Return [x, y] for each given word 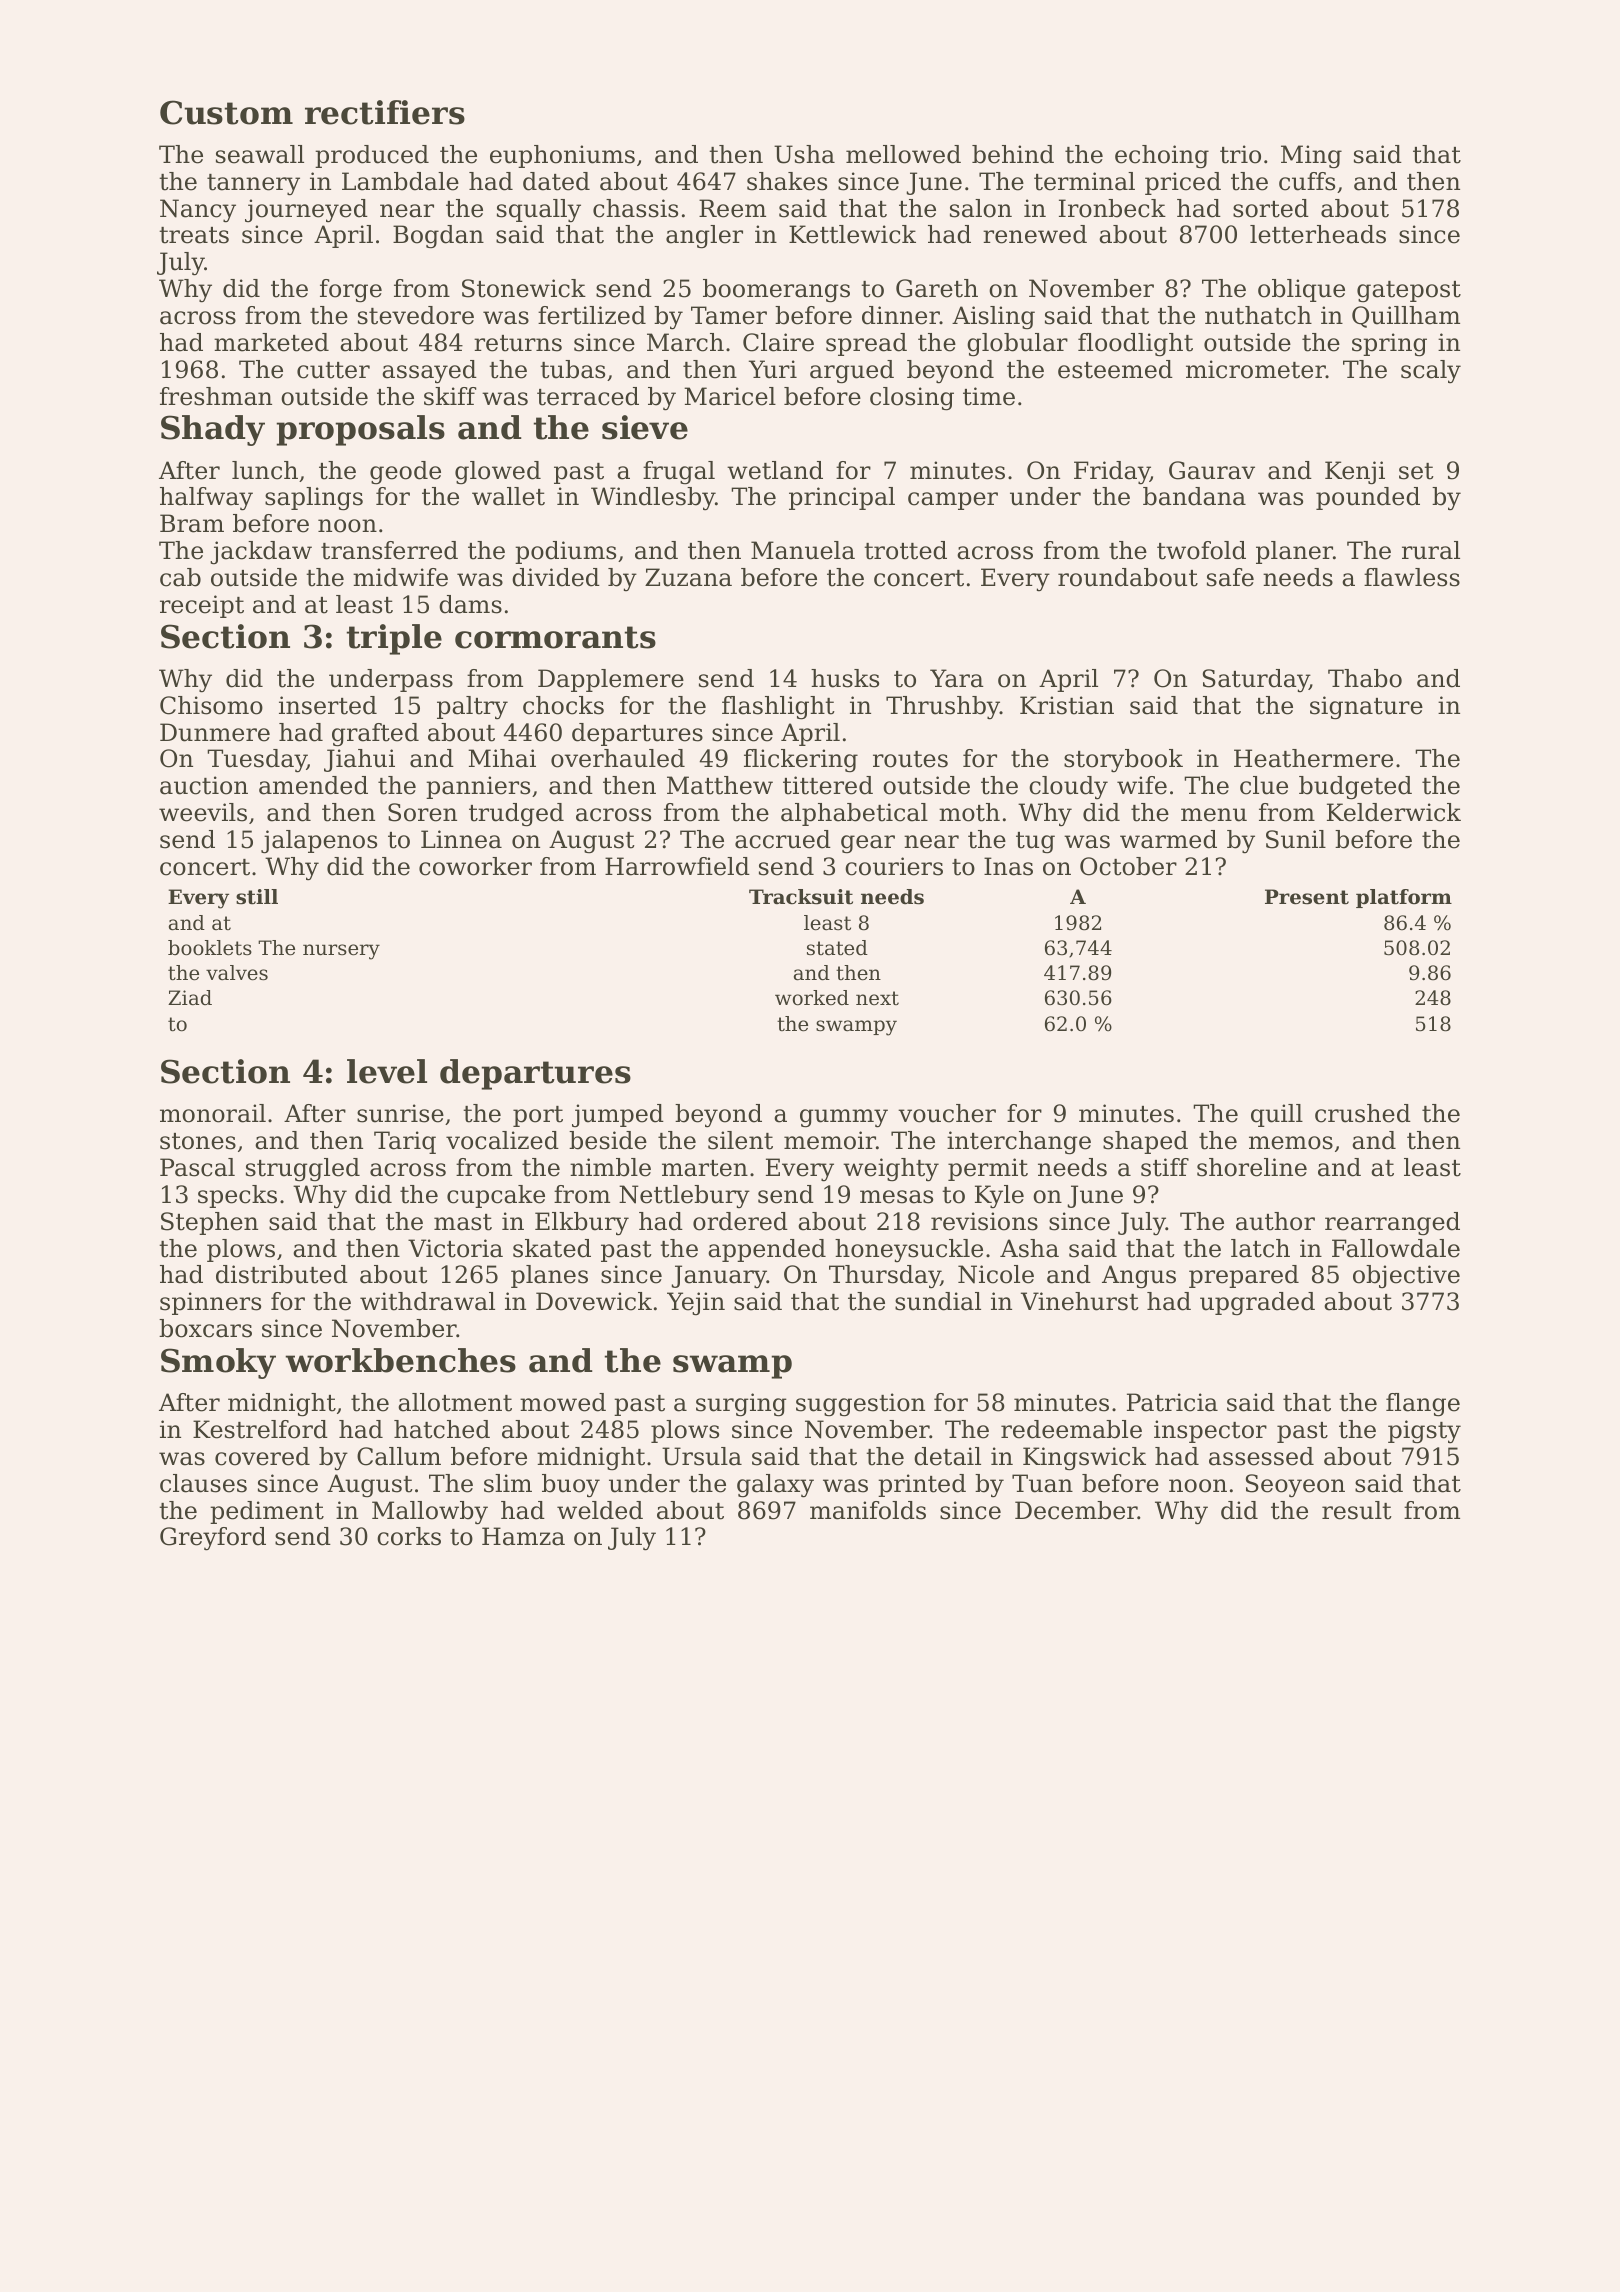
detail [947, 1456]
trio [1240, 154]
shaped [1145, 1142]
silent [740, 1140]
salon [981, 208]
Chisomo [211, 705]
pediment [267, 1512]
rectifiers [385, 112]
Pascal [197, 1167]
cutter [333, 370]
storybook [1123, 761]
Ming [1311, 157]
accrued [783, 839]
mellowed [903, 154]
